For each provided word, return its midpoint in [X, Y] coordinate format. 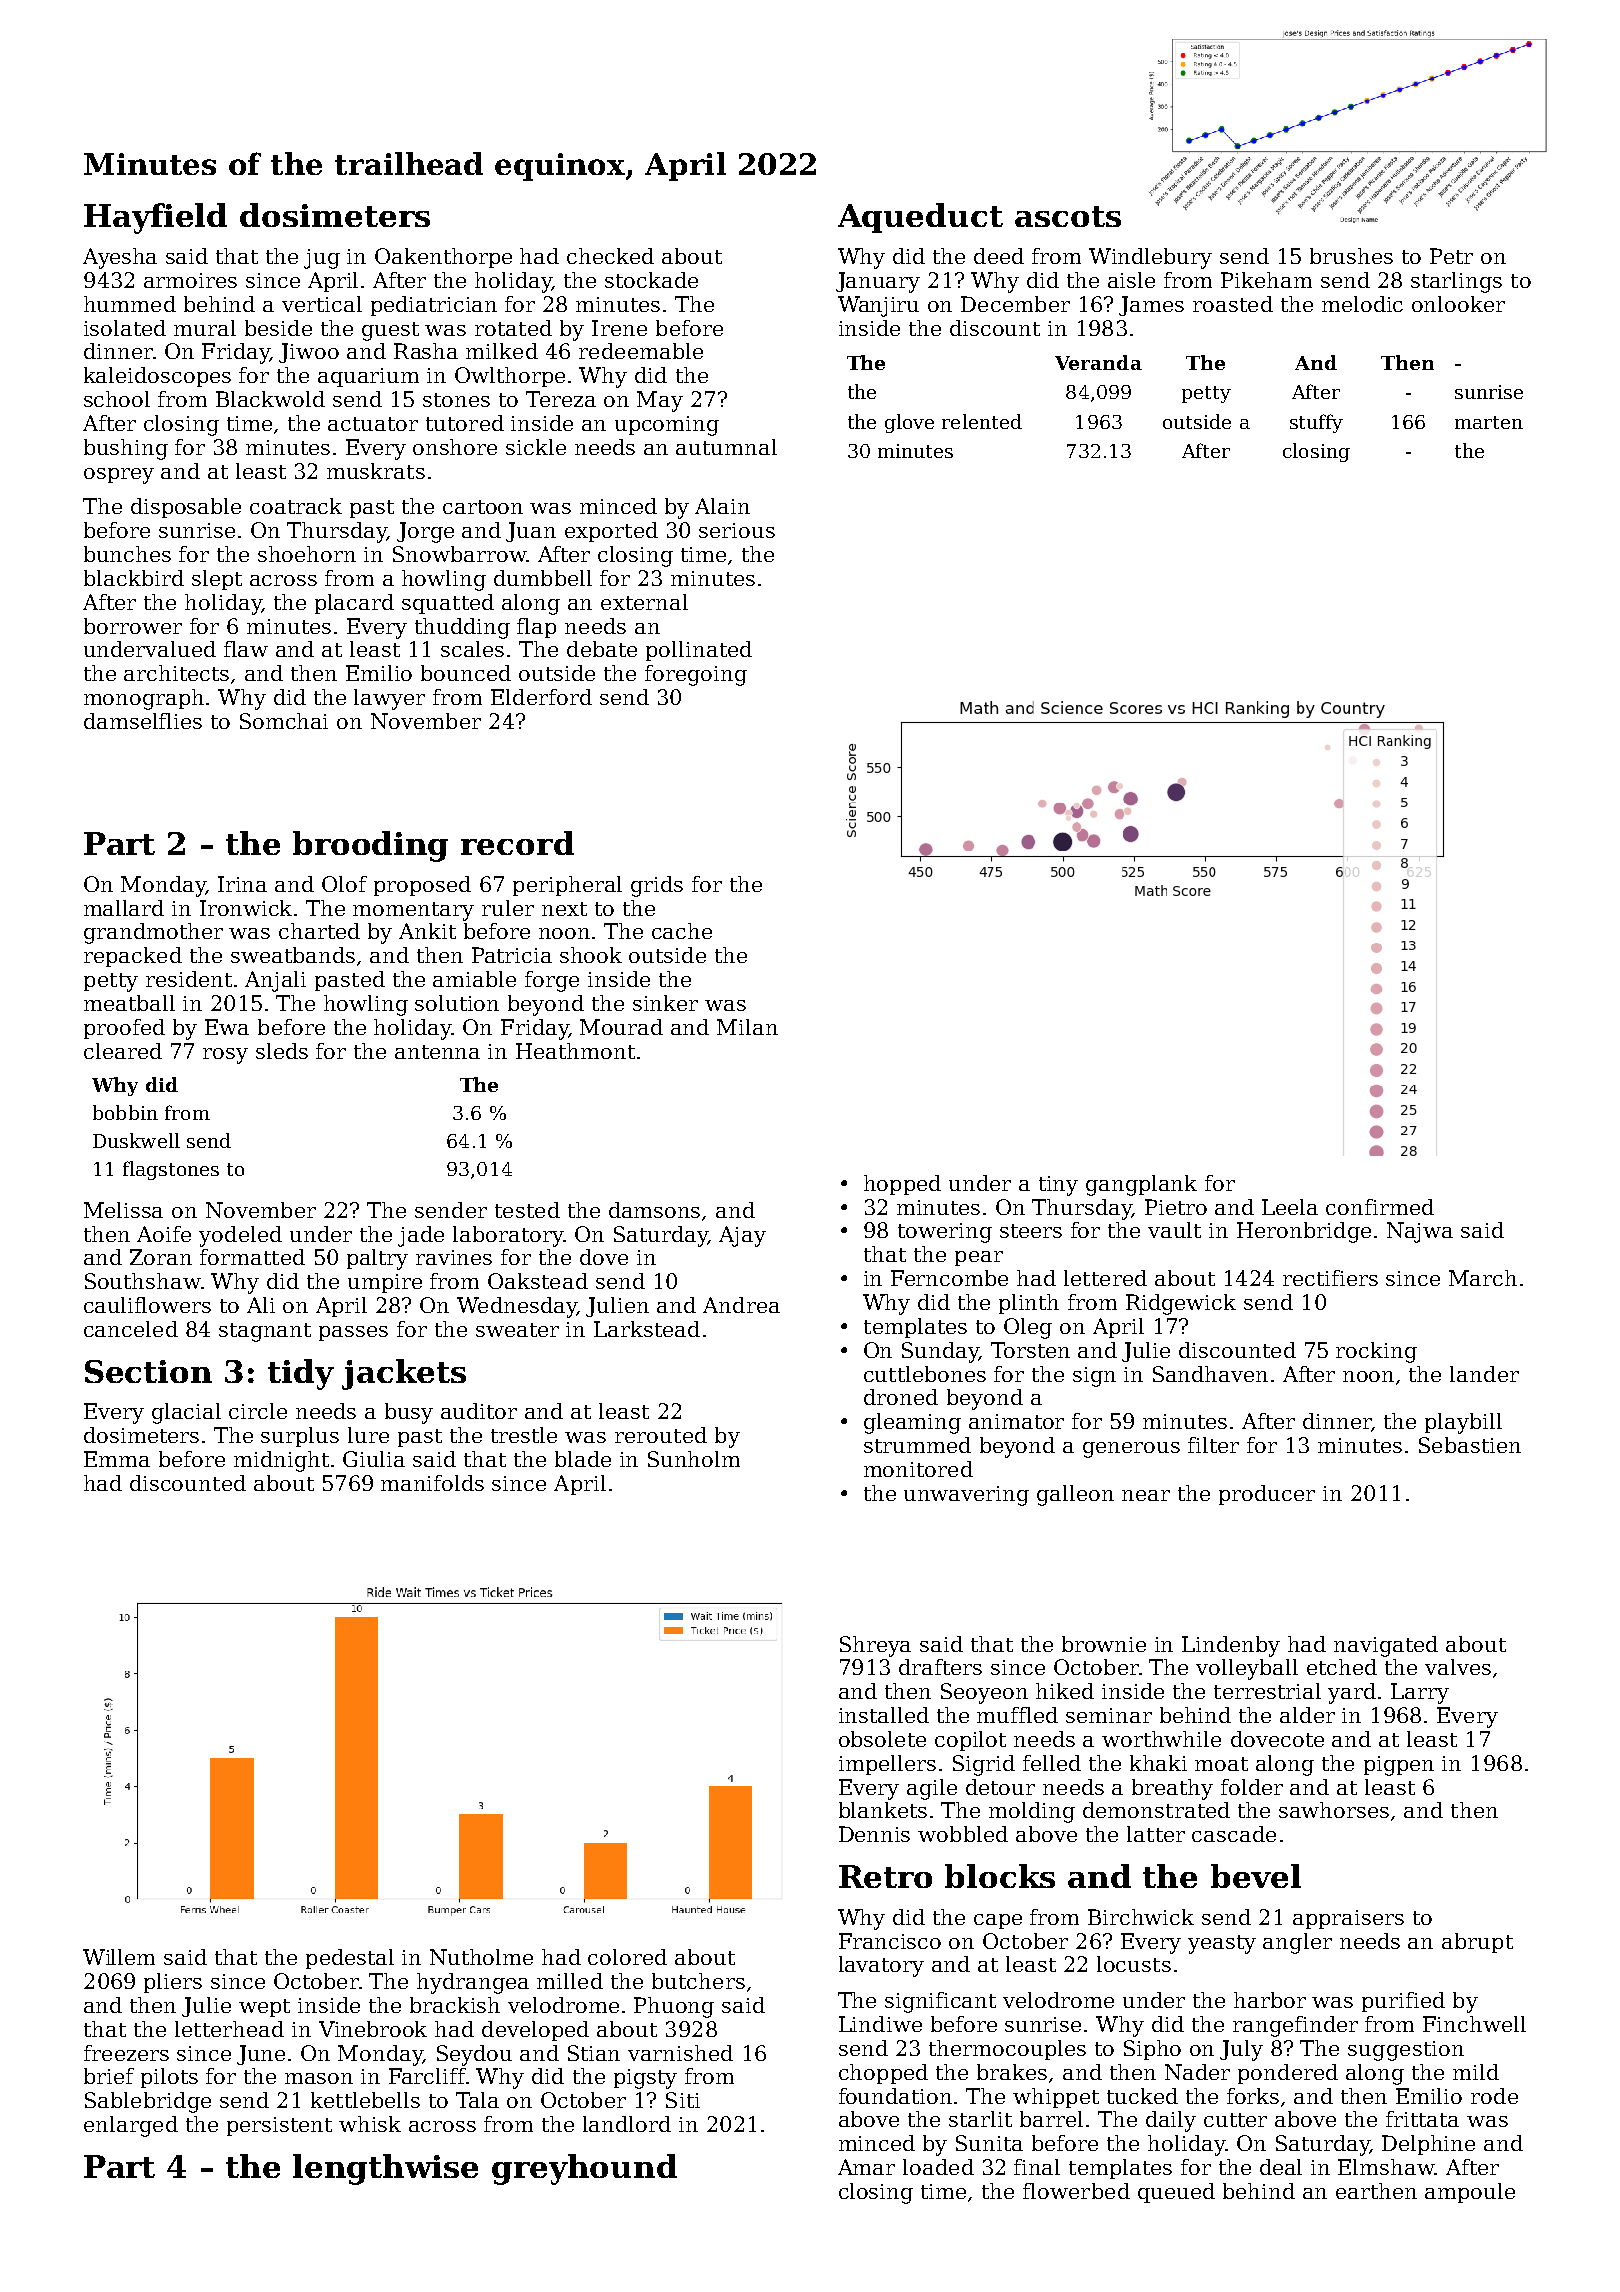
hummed [130, 304]
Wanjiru [878, 306]
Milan [747, 1027]
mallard [124, 908]
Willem [119, 1957]
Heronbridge [1304, 1232]
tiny [1058, 1186]
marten [1489, 422]
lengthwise [385, 2169]
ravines [454, 1257]
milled [570, 1981]
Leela [1290, 1207]
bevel [1256, 1876]
